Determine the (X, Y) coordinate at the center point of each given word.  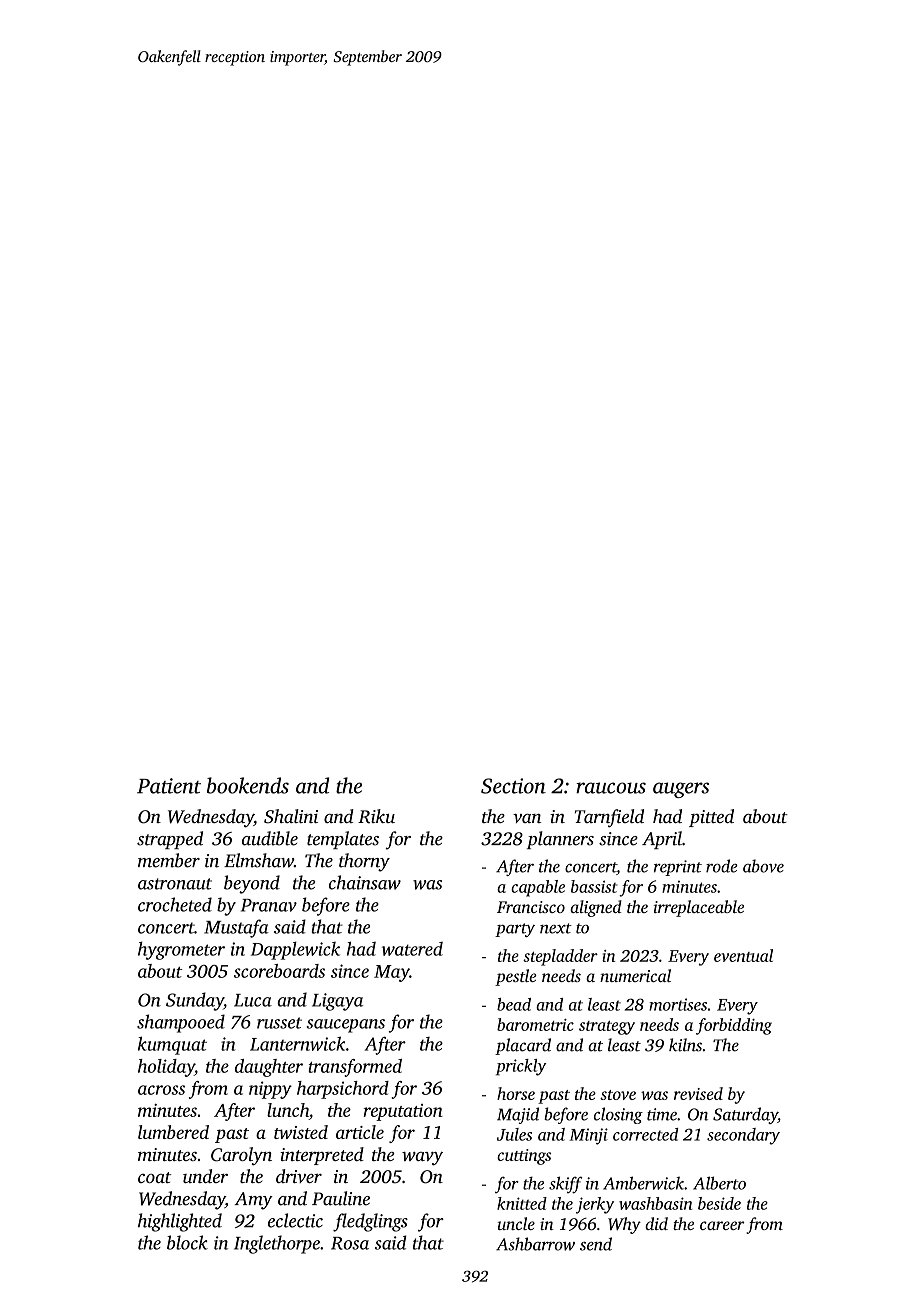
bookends (248, 785)
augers (681, 790)
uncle (516, 1223)
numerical (635, 975)
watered (412, 949)
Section (513, 786)
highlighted (180, 1222)
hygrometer (181, 951)
